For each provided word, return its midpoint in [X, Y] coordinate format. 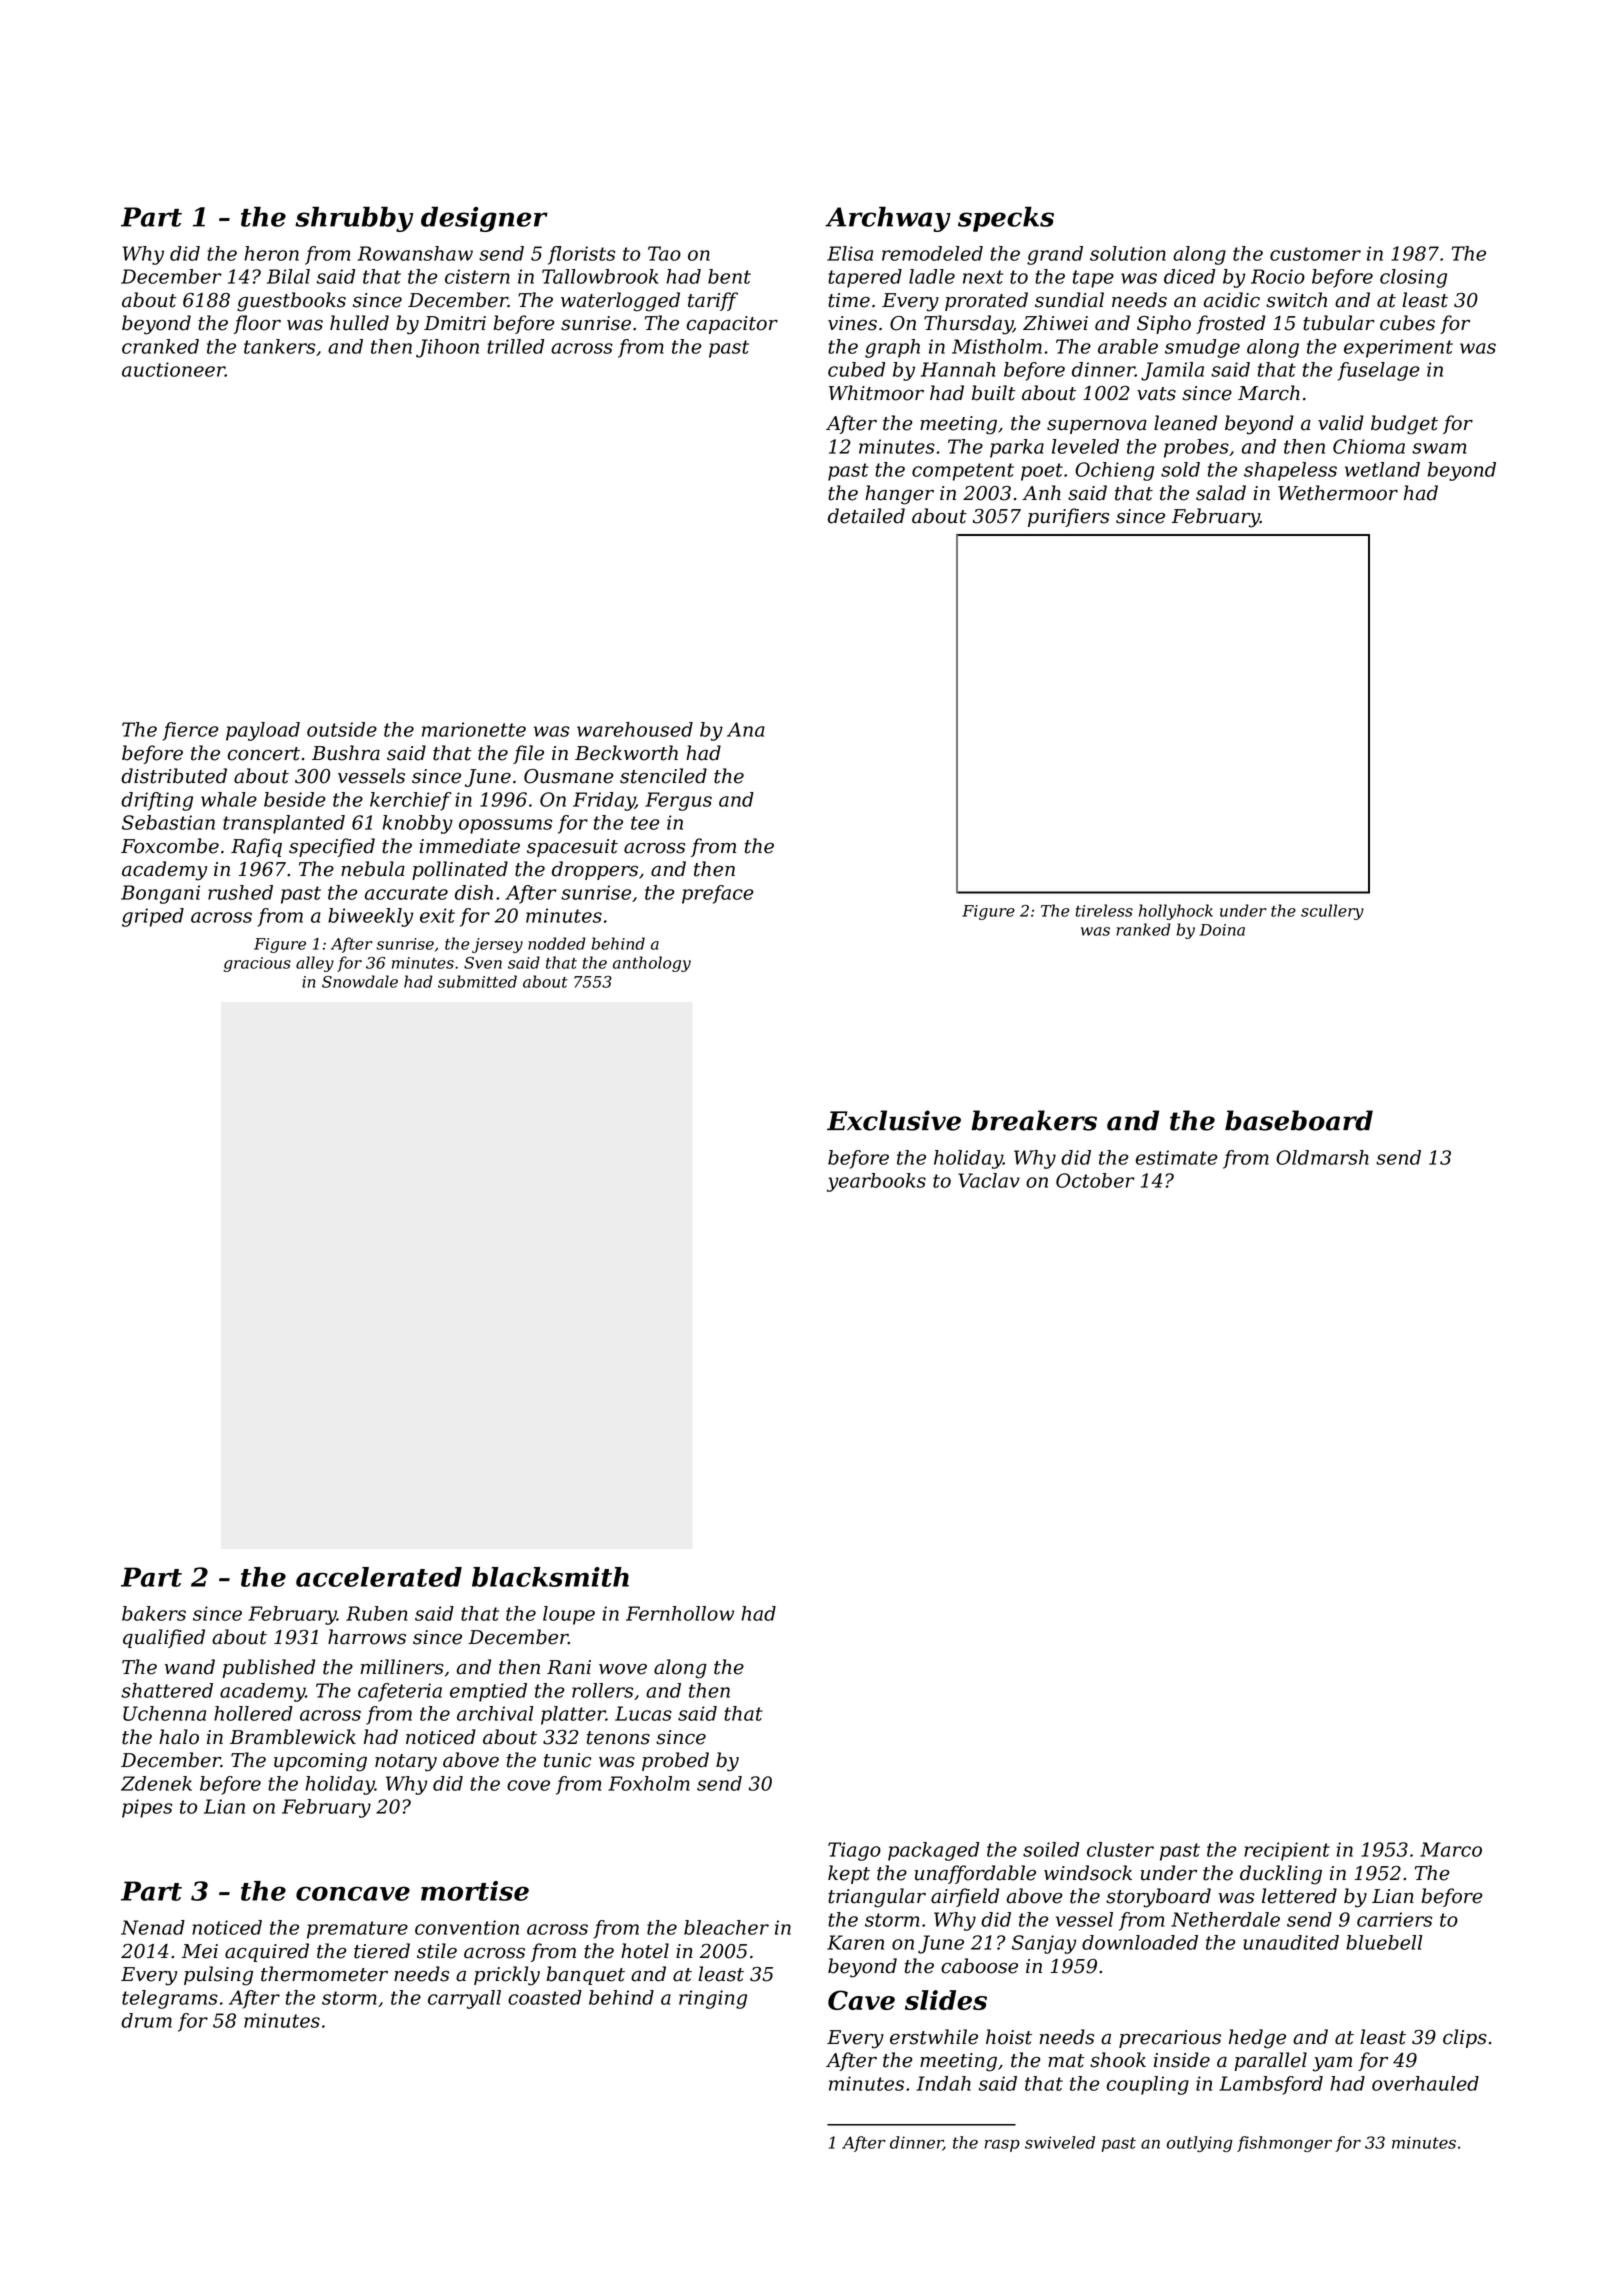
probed [675, 1761]
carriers [1394, 1919]
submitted [477, 981]
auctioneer [173, 369]
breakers [1034, 1120]
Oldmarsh [1322, 1157]
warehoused [635, 729]
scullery [1332, 912]
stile [437, 1951]
